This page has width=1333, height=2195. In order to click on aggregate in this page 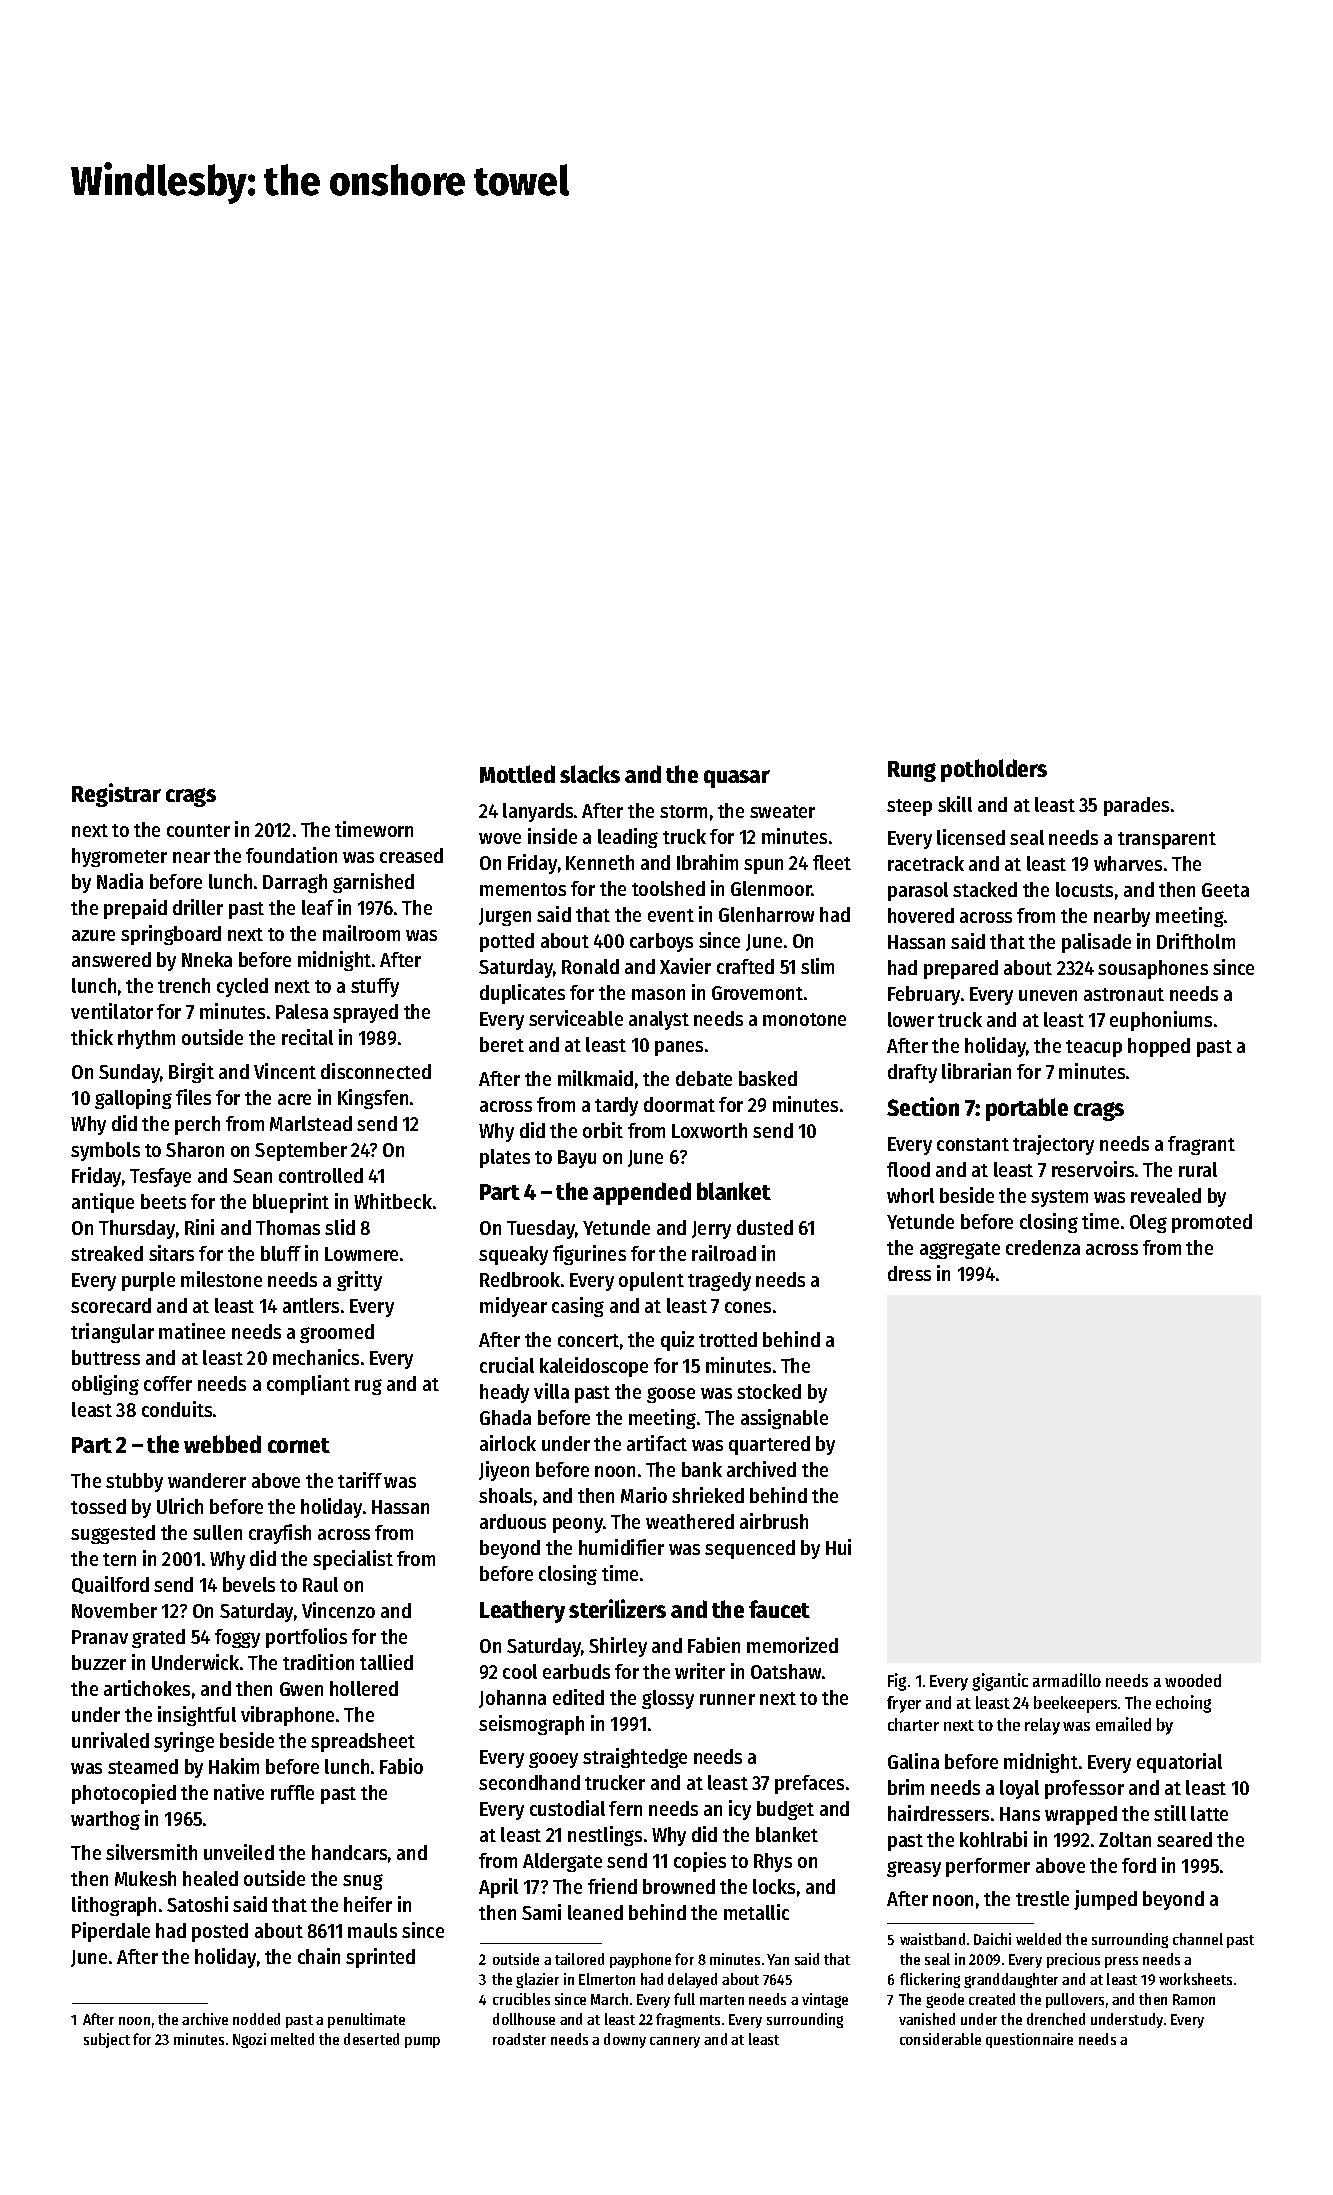, I will do `click(960, 1250)`.
